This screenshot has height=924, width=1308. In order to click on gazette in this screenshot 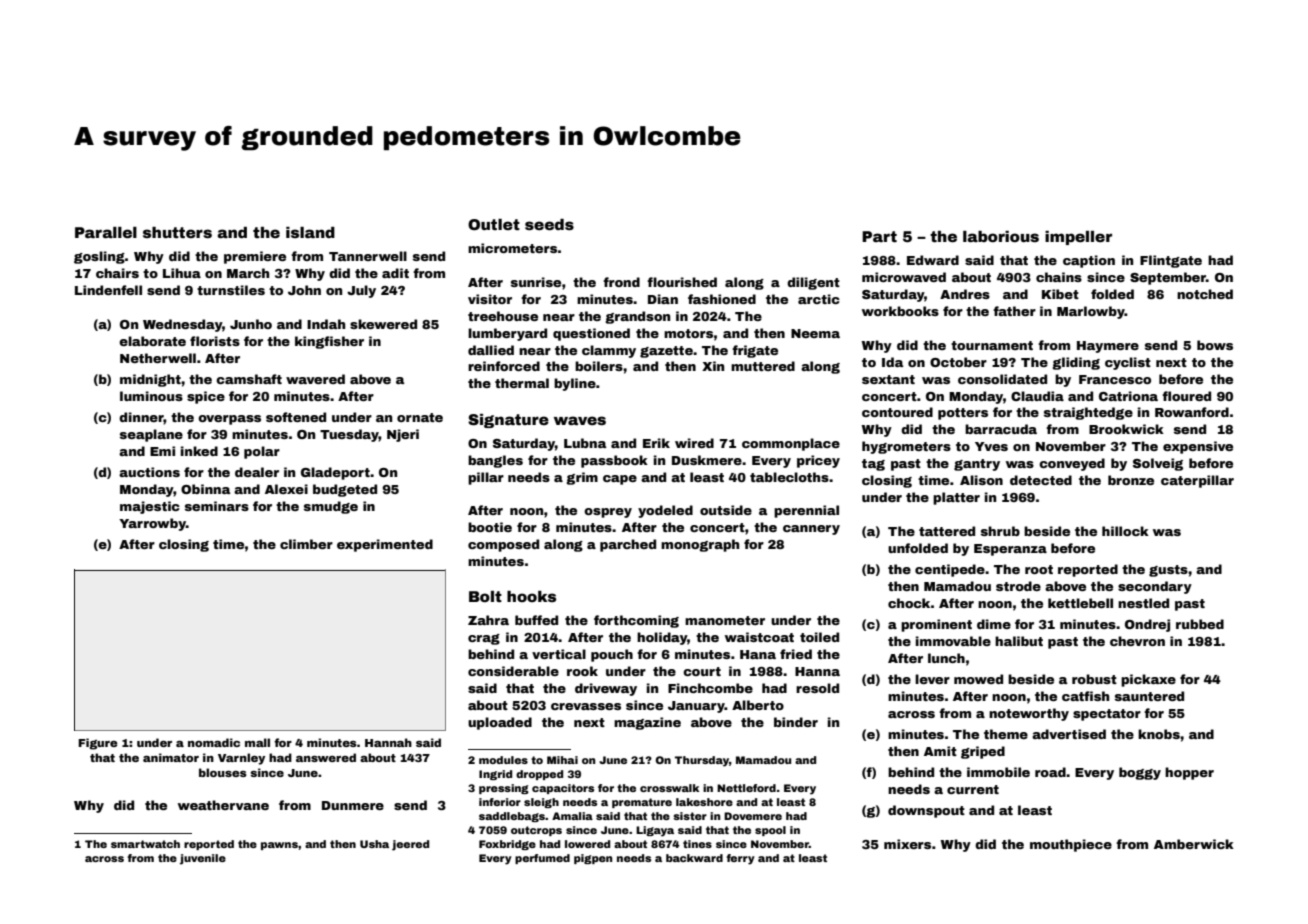, I will do `click(666, 352)`.
